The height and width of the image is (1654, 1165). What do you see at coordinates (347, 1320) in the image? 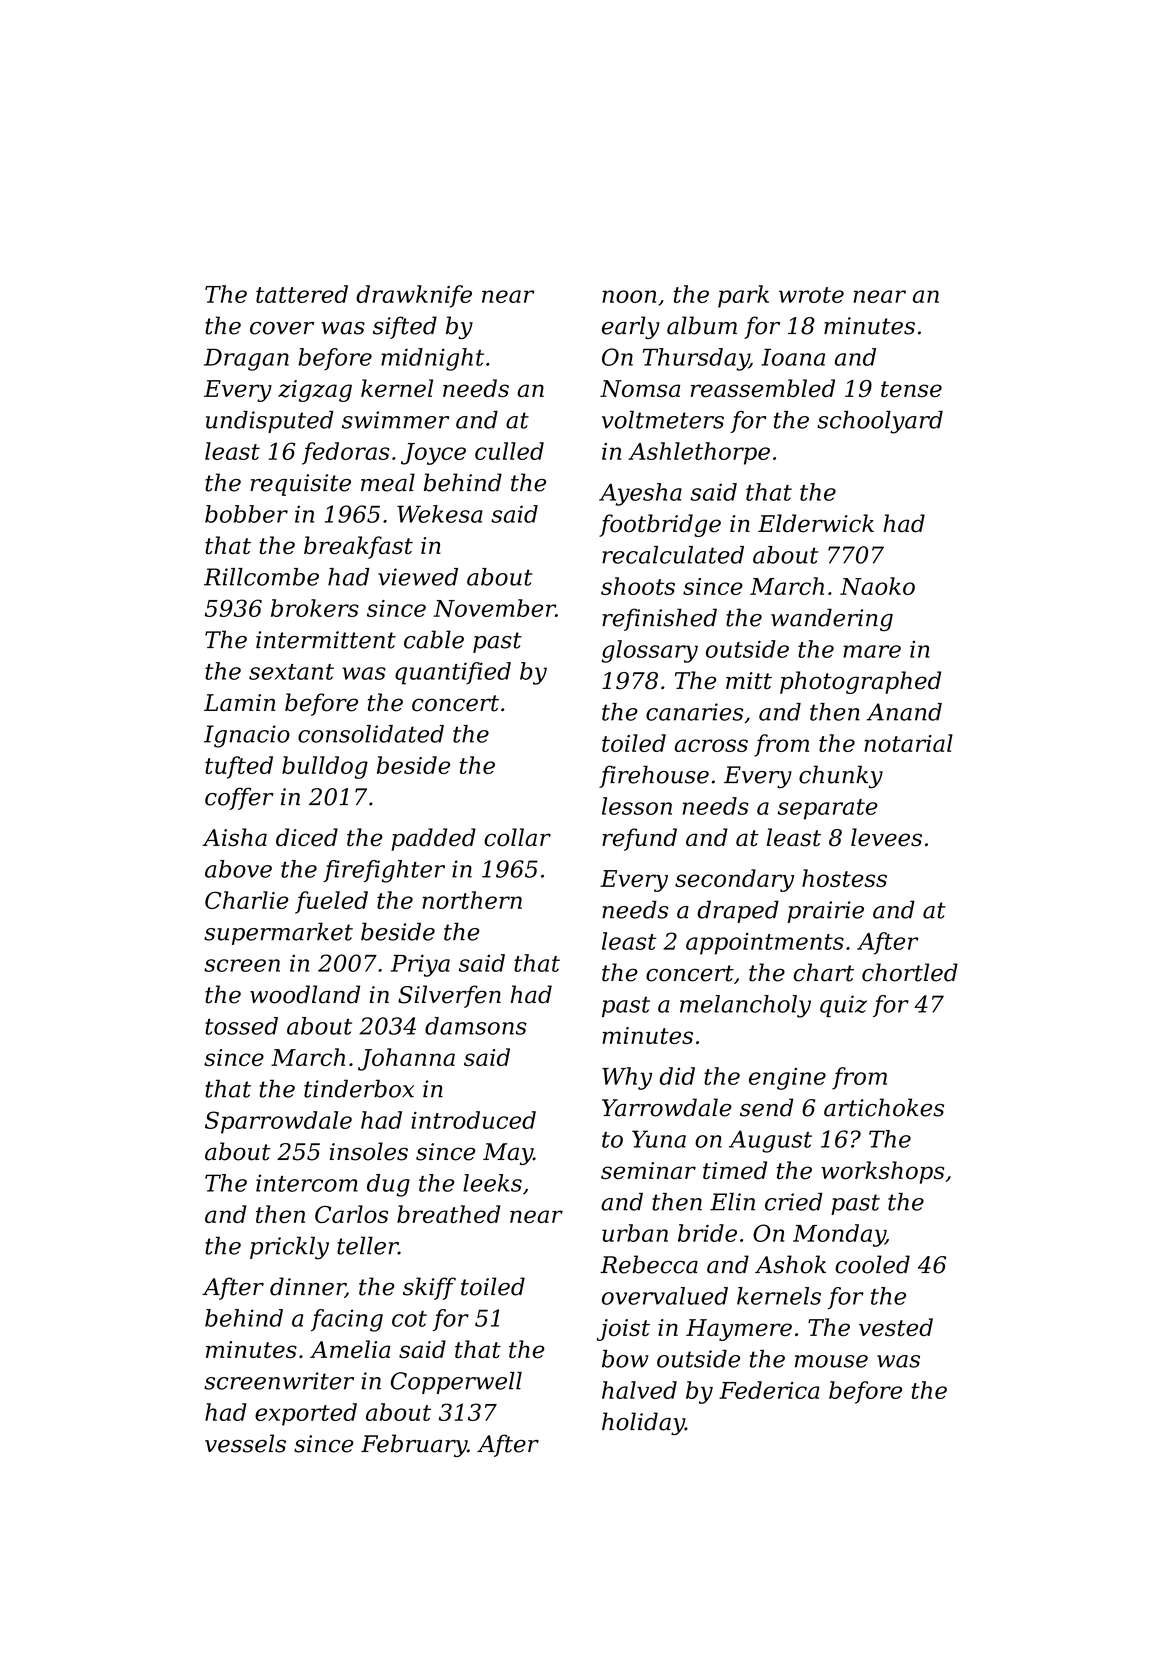
I see `facing` at bounding box center [347, 1320].
